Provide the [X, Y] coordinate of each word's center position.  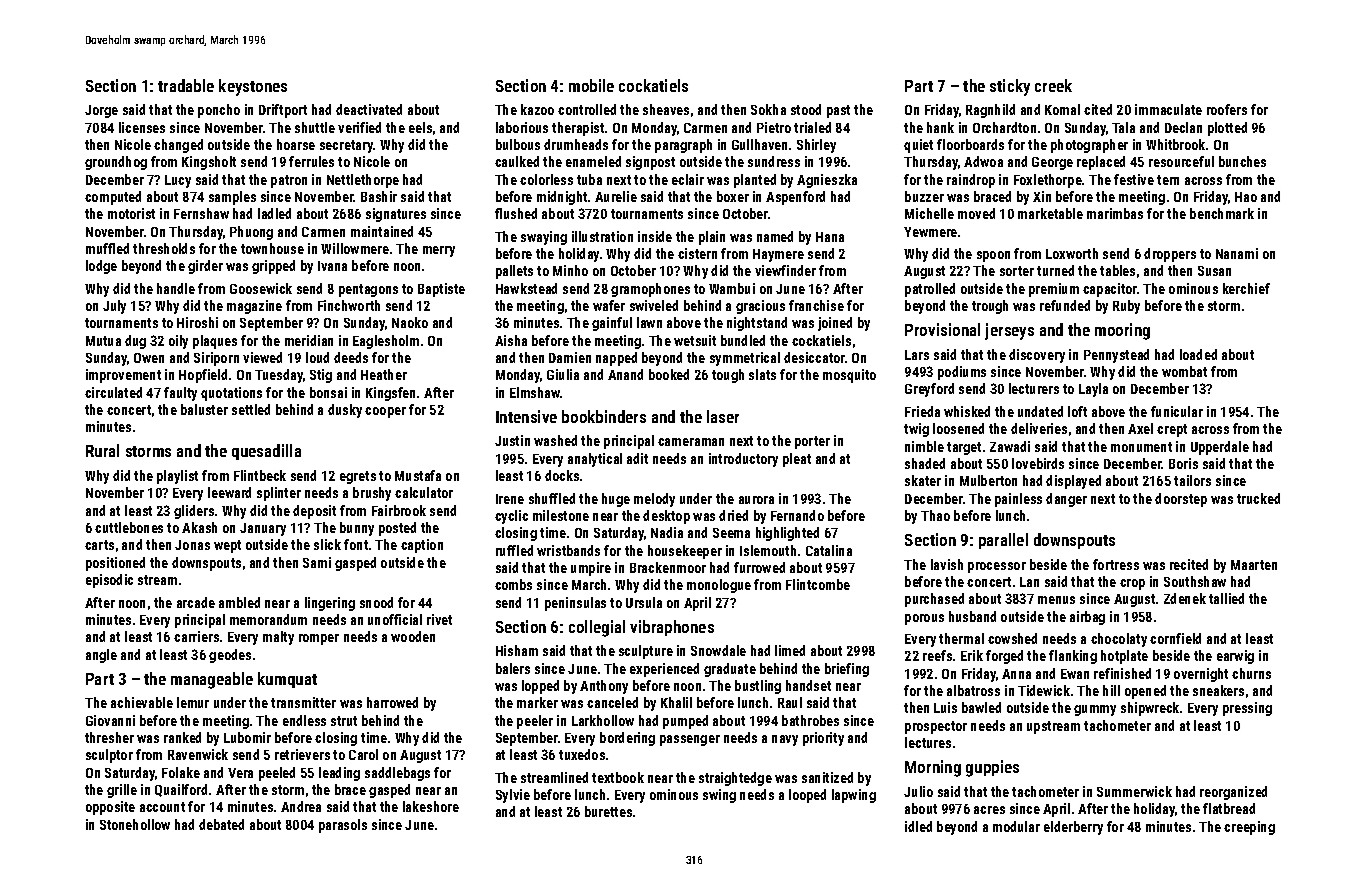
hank [940, 127]
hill [1111, 690]
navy [785, 740]
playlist [177, 477]
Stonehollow [135, 824]
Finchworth [349, 305]
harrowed [392, 702]
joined [835, 324]
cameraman [691, 442]
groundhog [116, 163]
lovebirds [1038, 463]
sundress [774, 161]
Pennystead [1116, 356]
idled [918, 826]
